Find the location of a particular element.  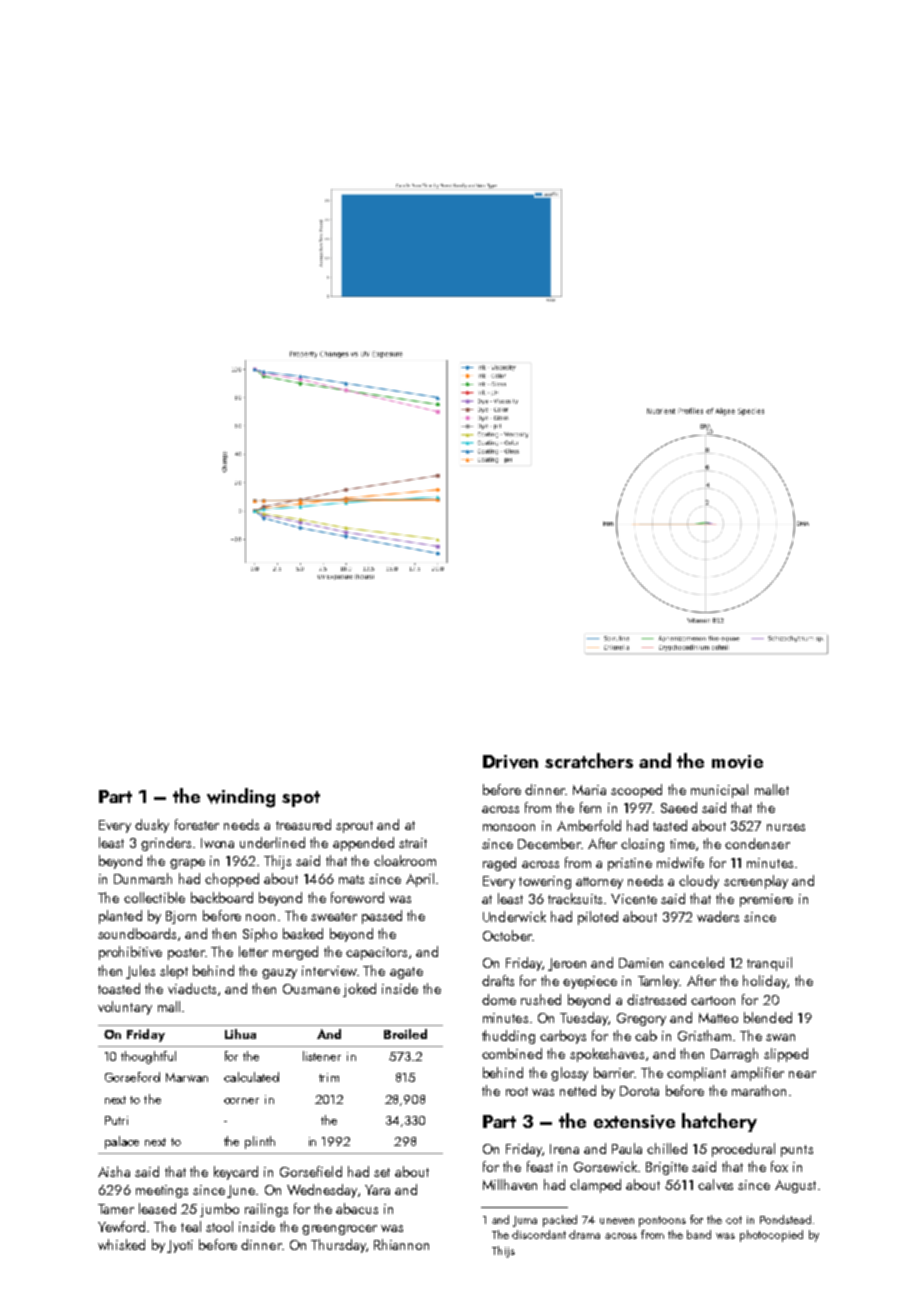

prohibitive is located at coordinates (130, 953).
